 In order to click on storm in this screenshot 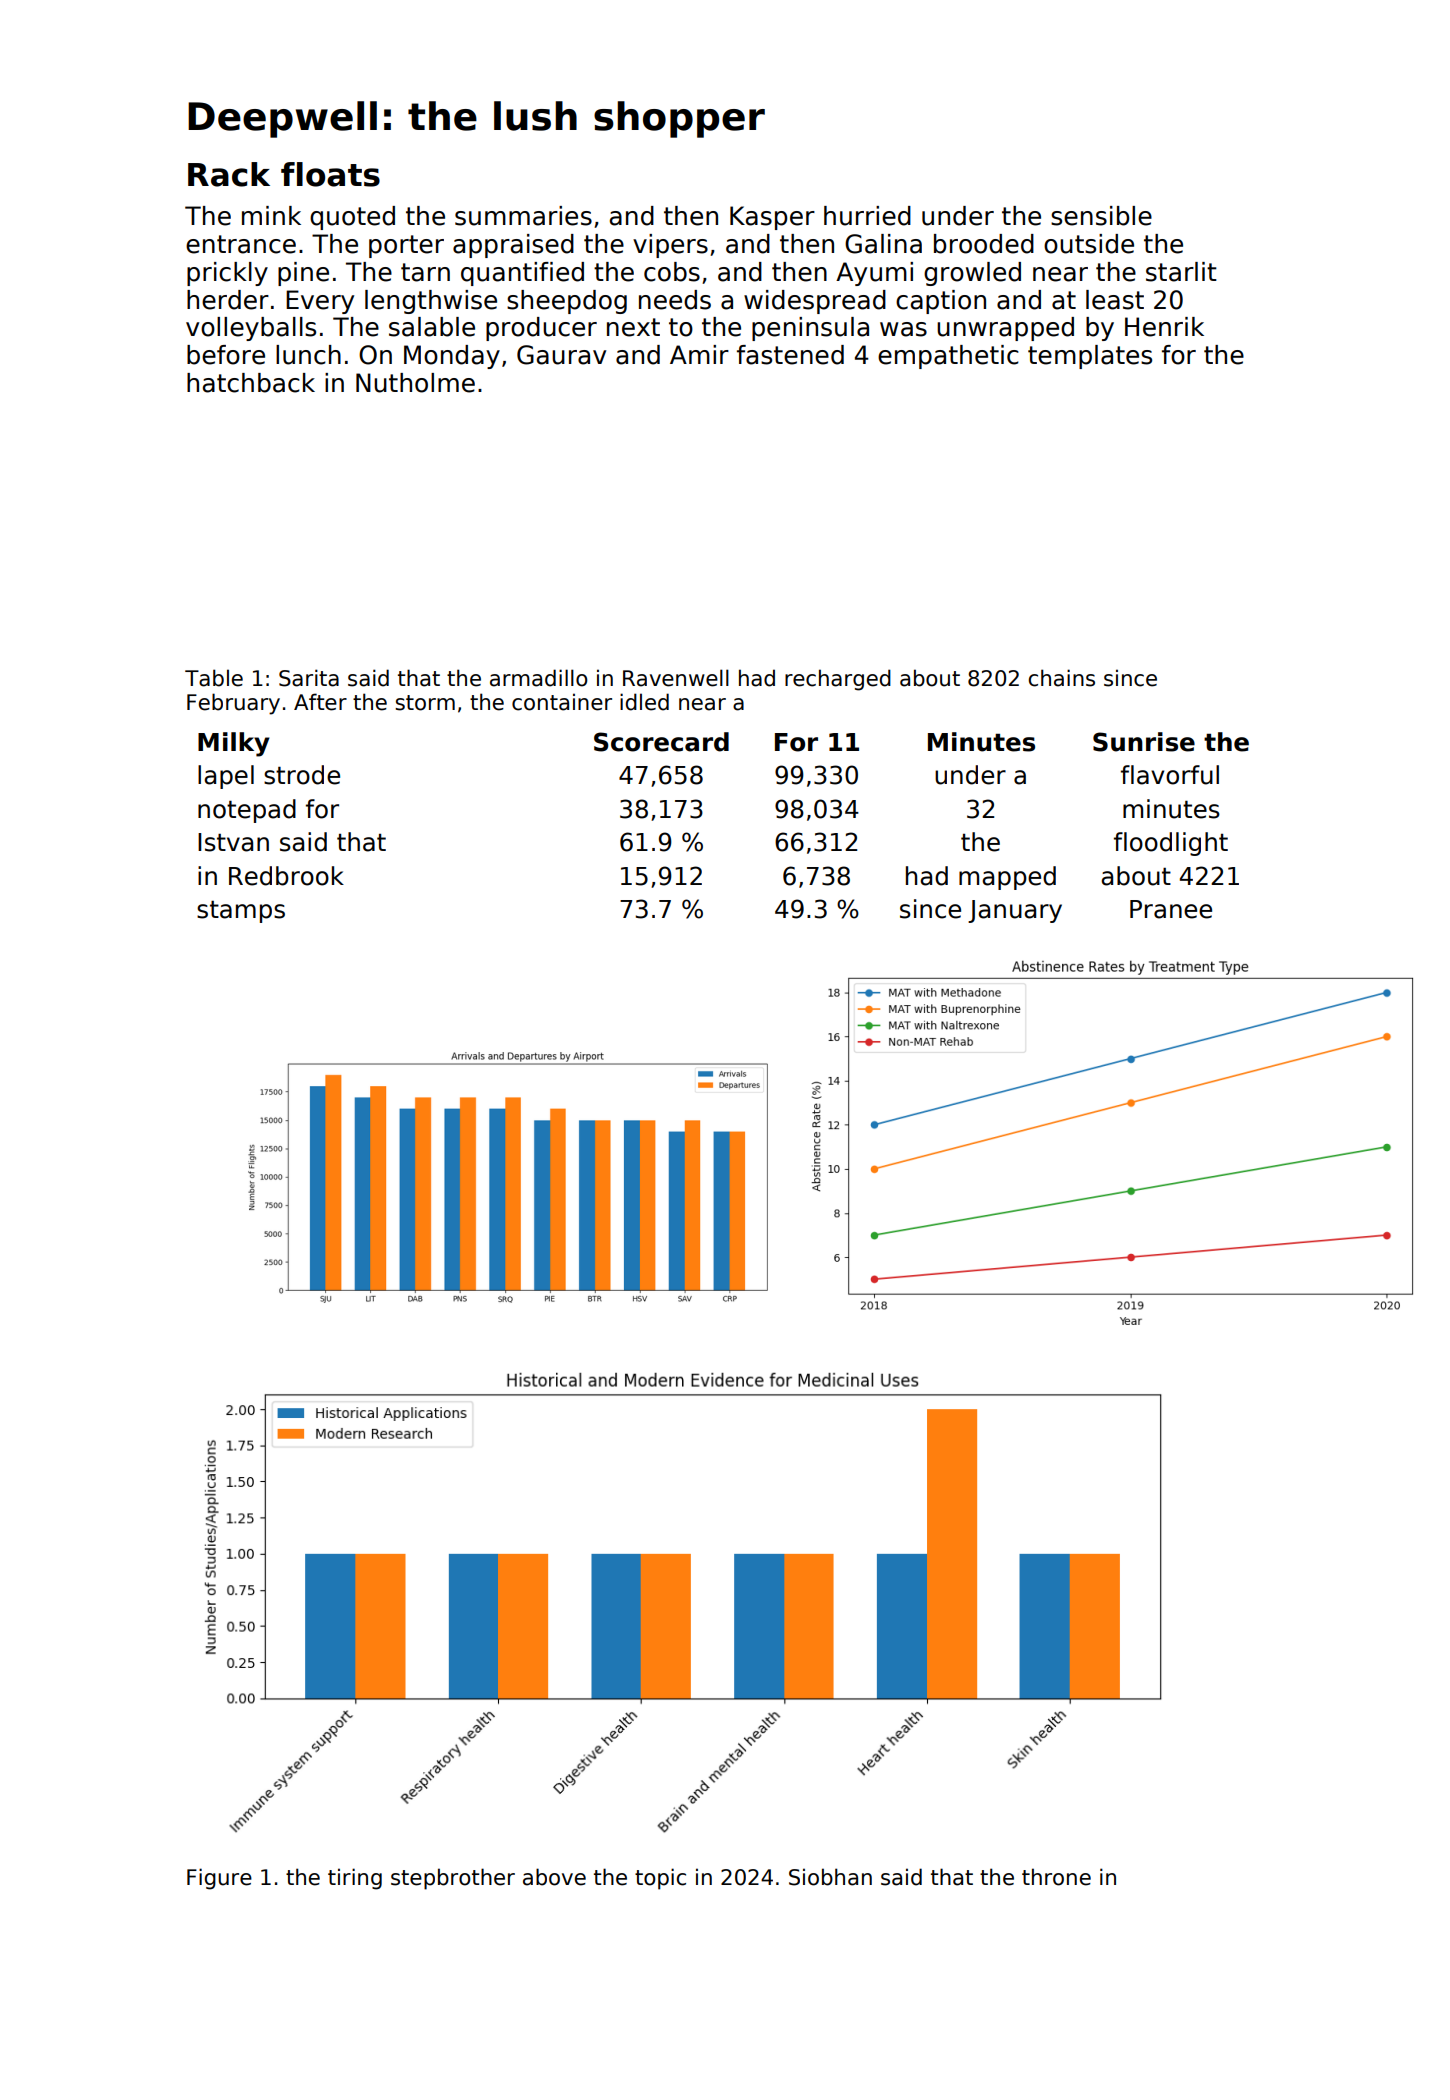, I will do `click(425, 703)`.
